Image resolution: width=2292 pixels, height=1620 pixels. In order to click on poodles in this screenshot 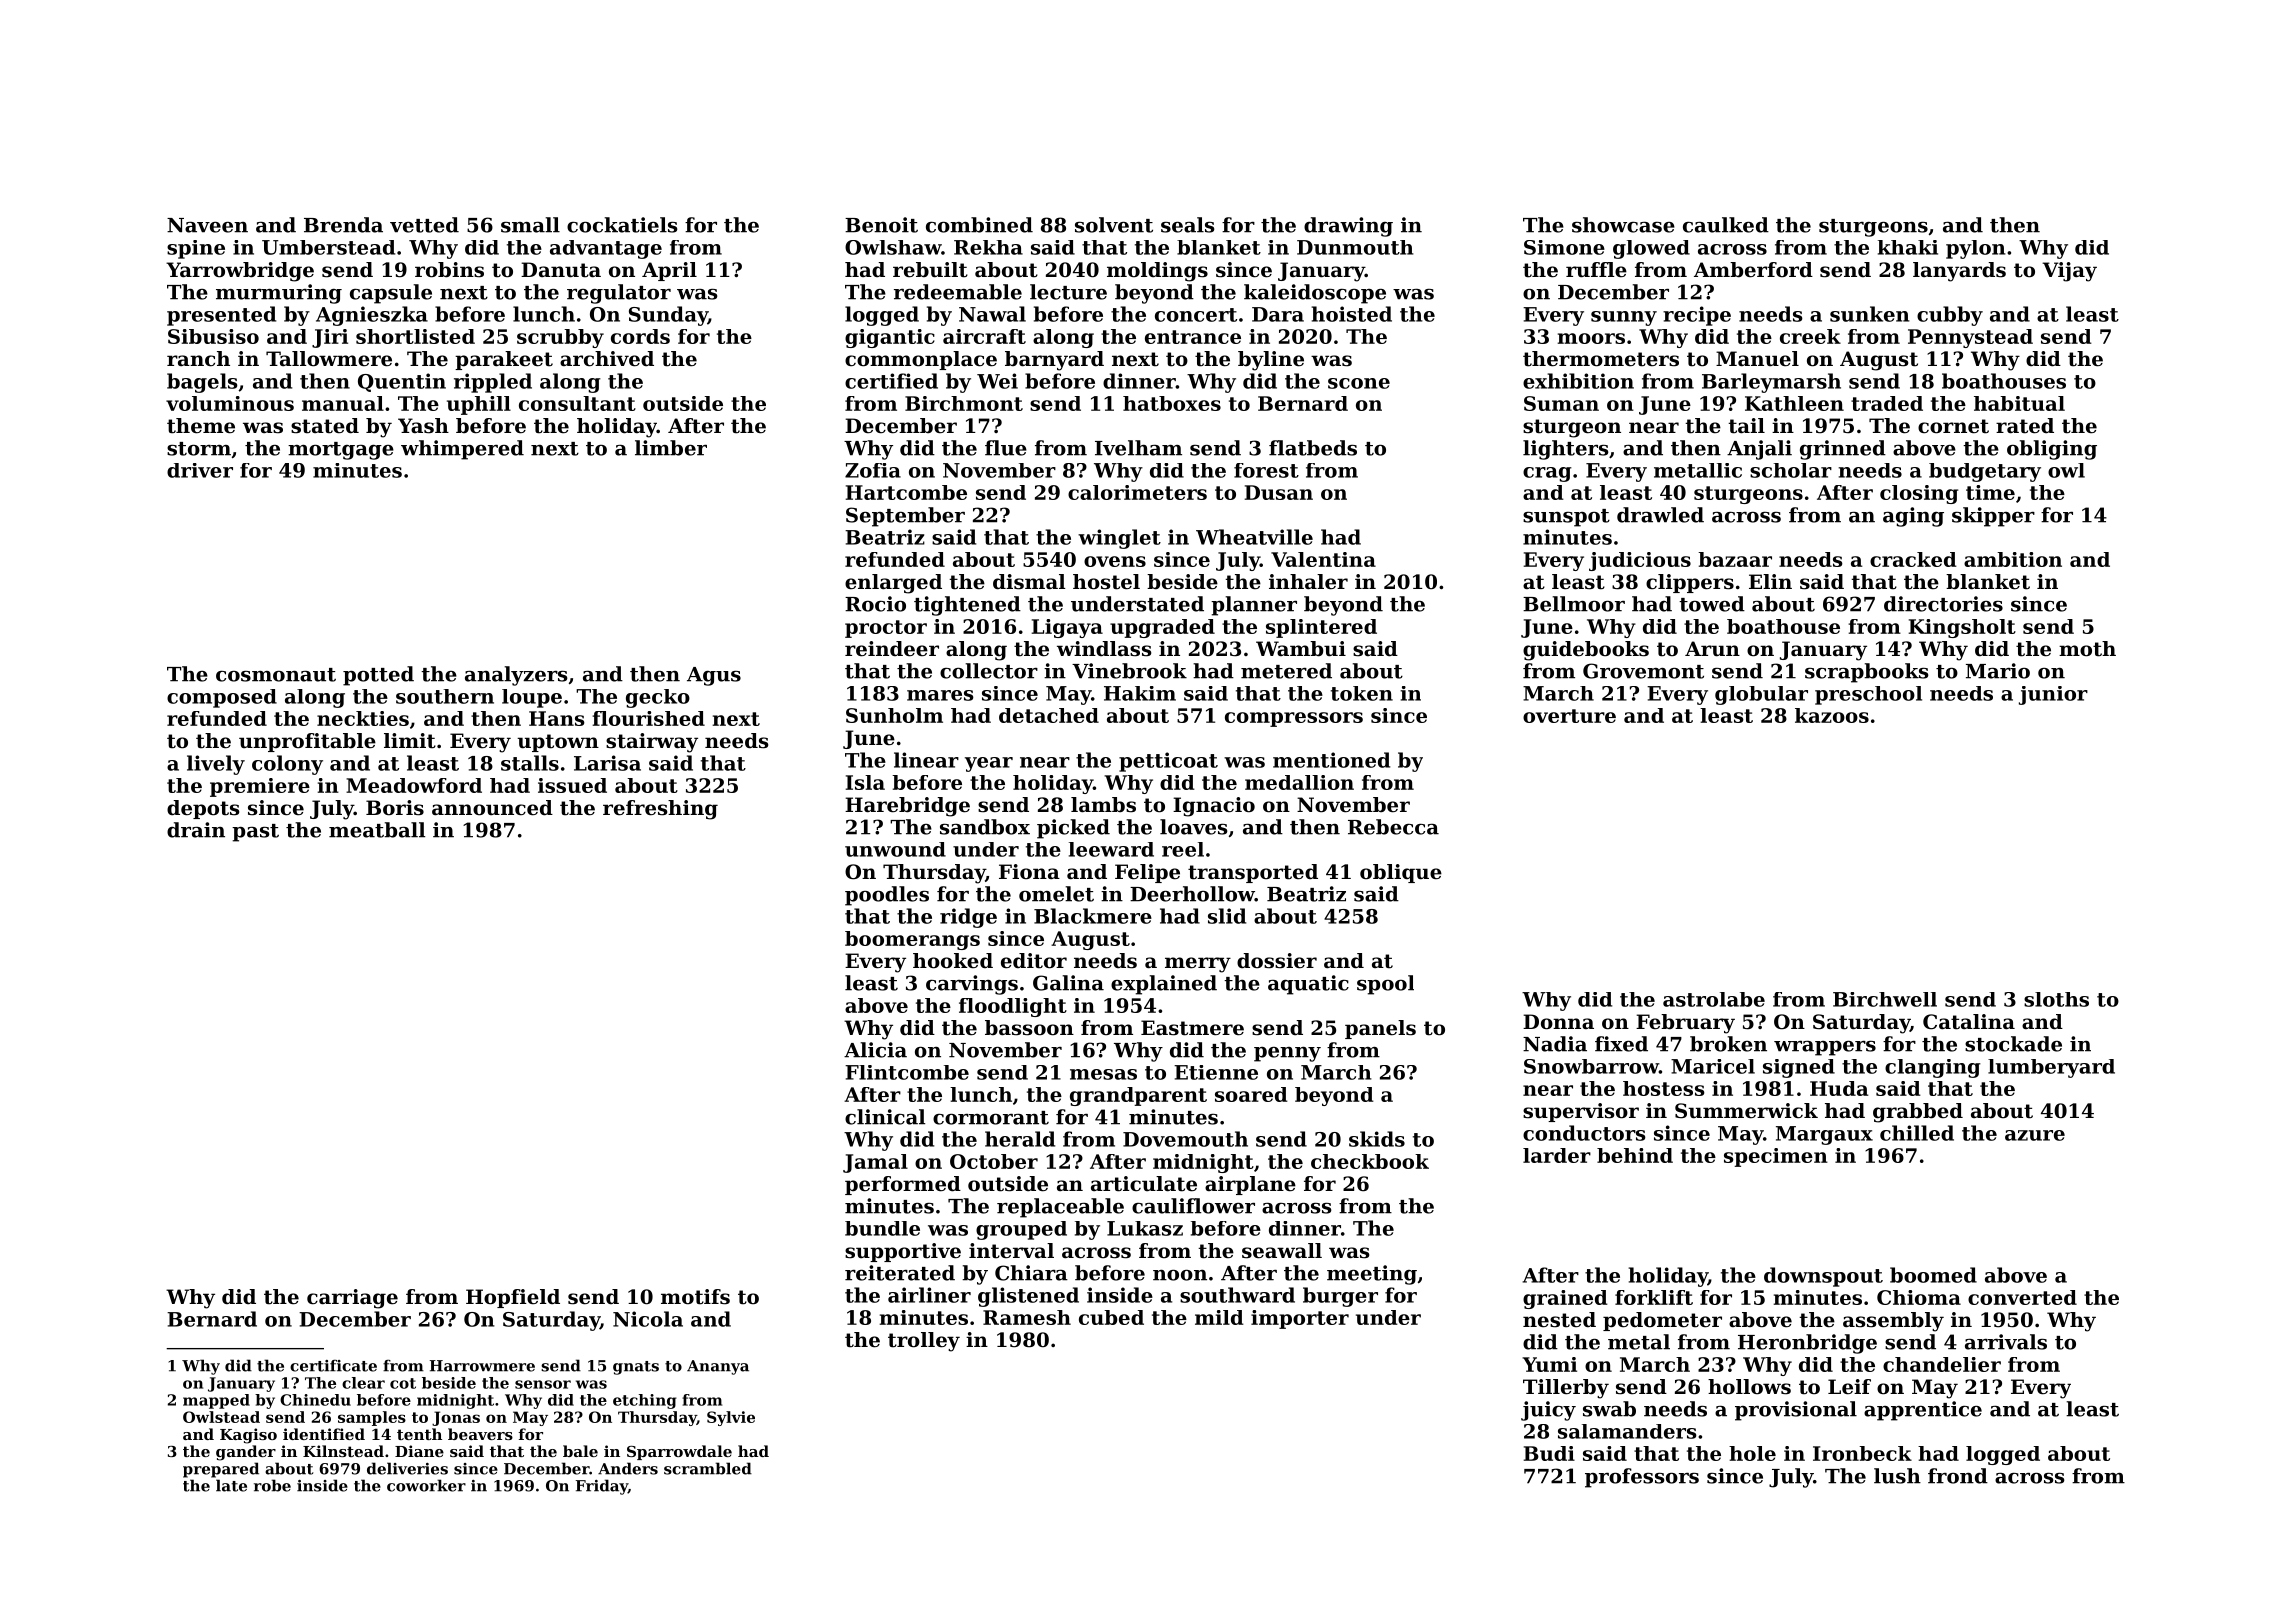, I will do `click(887, 896)`.
